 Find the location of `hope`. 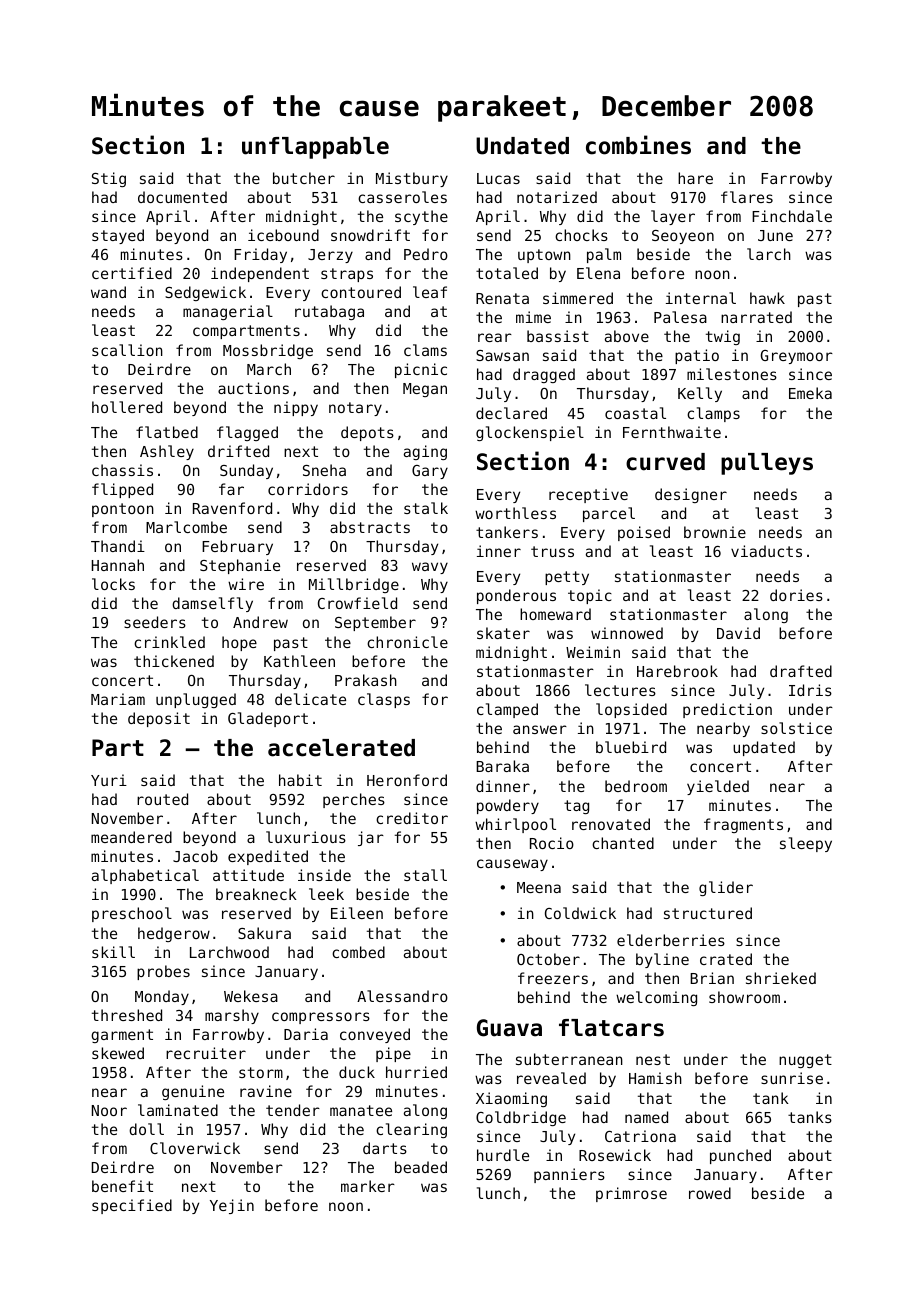

hope is located at coordinates (239, 643).
